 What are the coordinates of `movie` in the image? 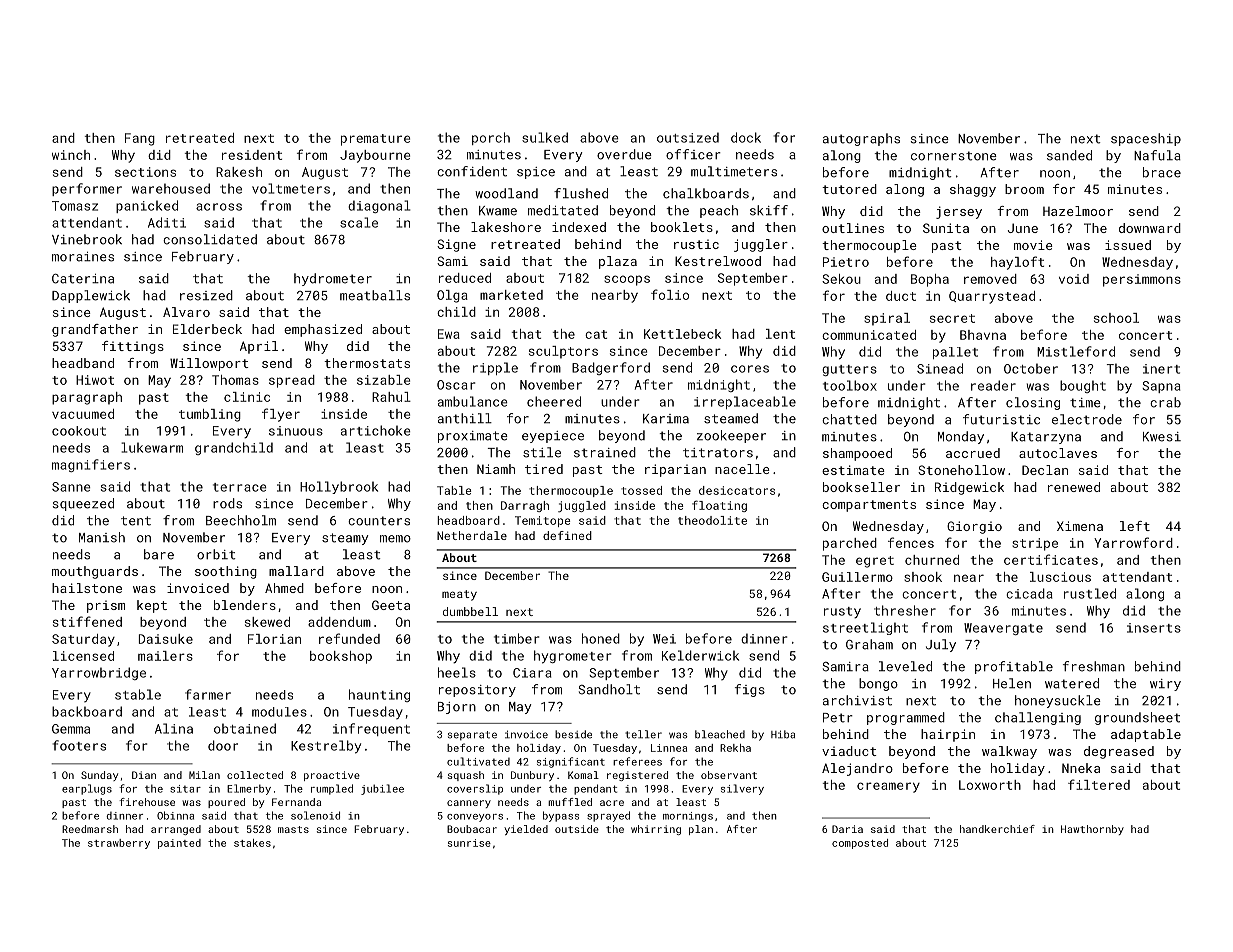 It's located at (1033, 245).
